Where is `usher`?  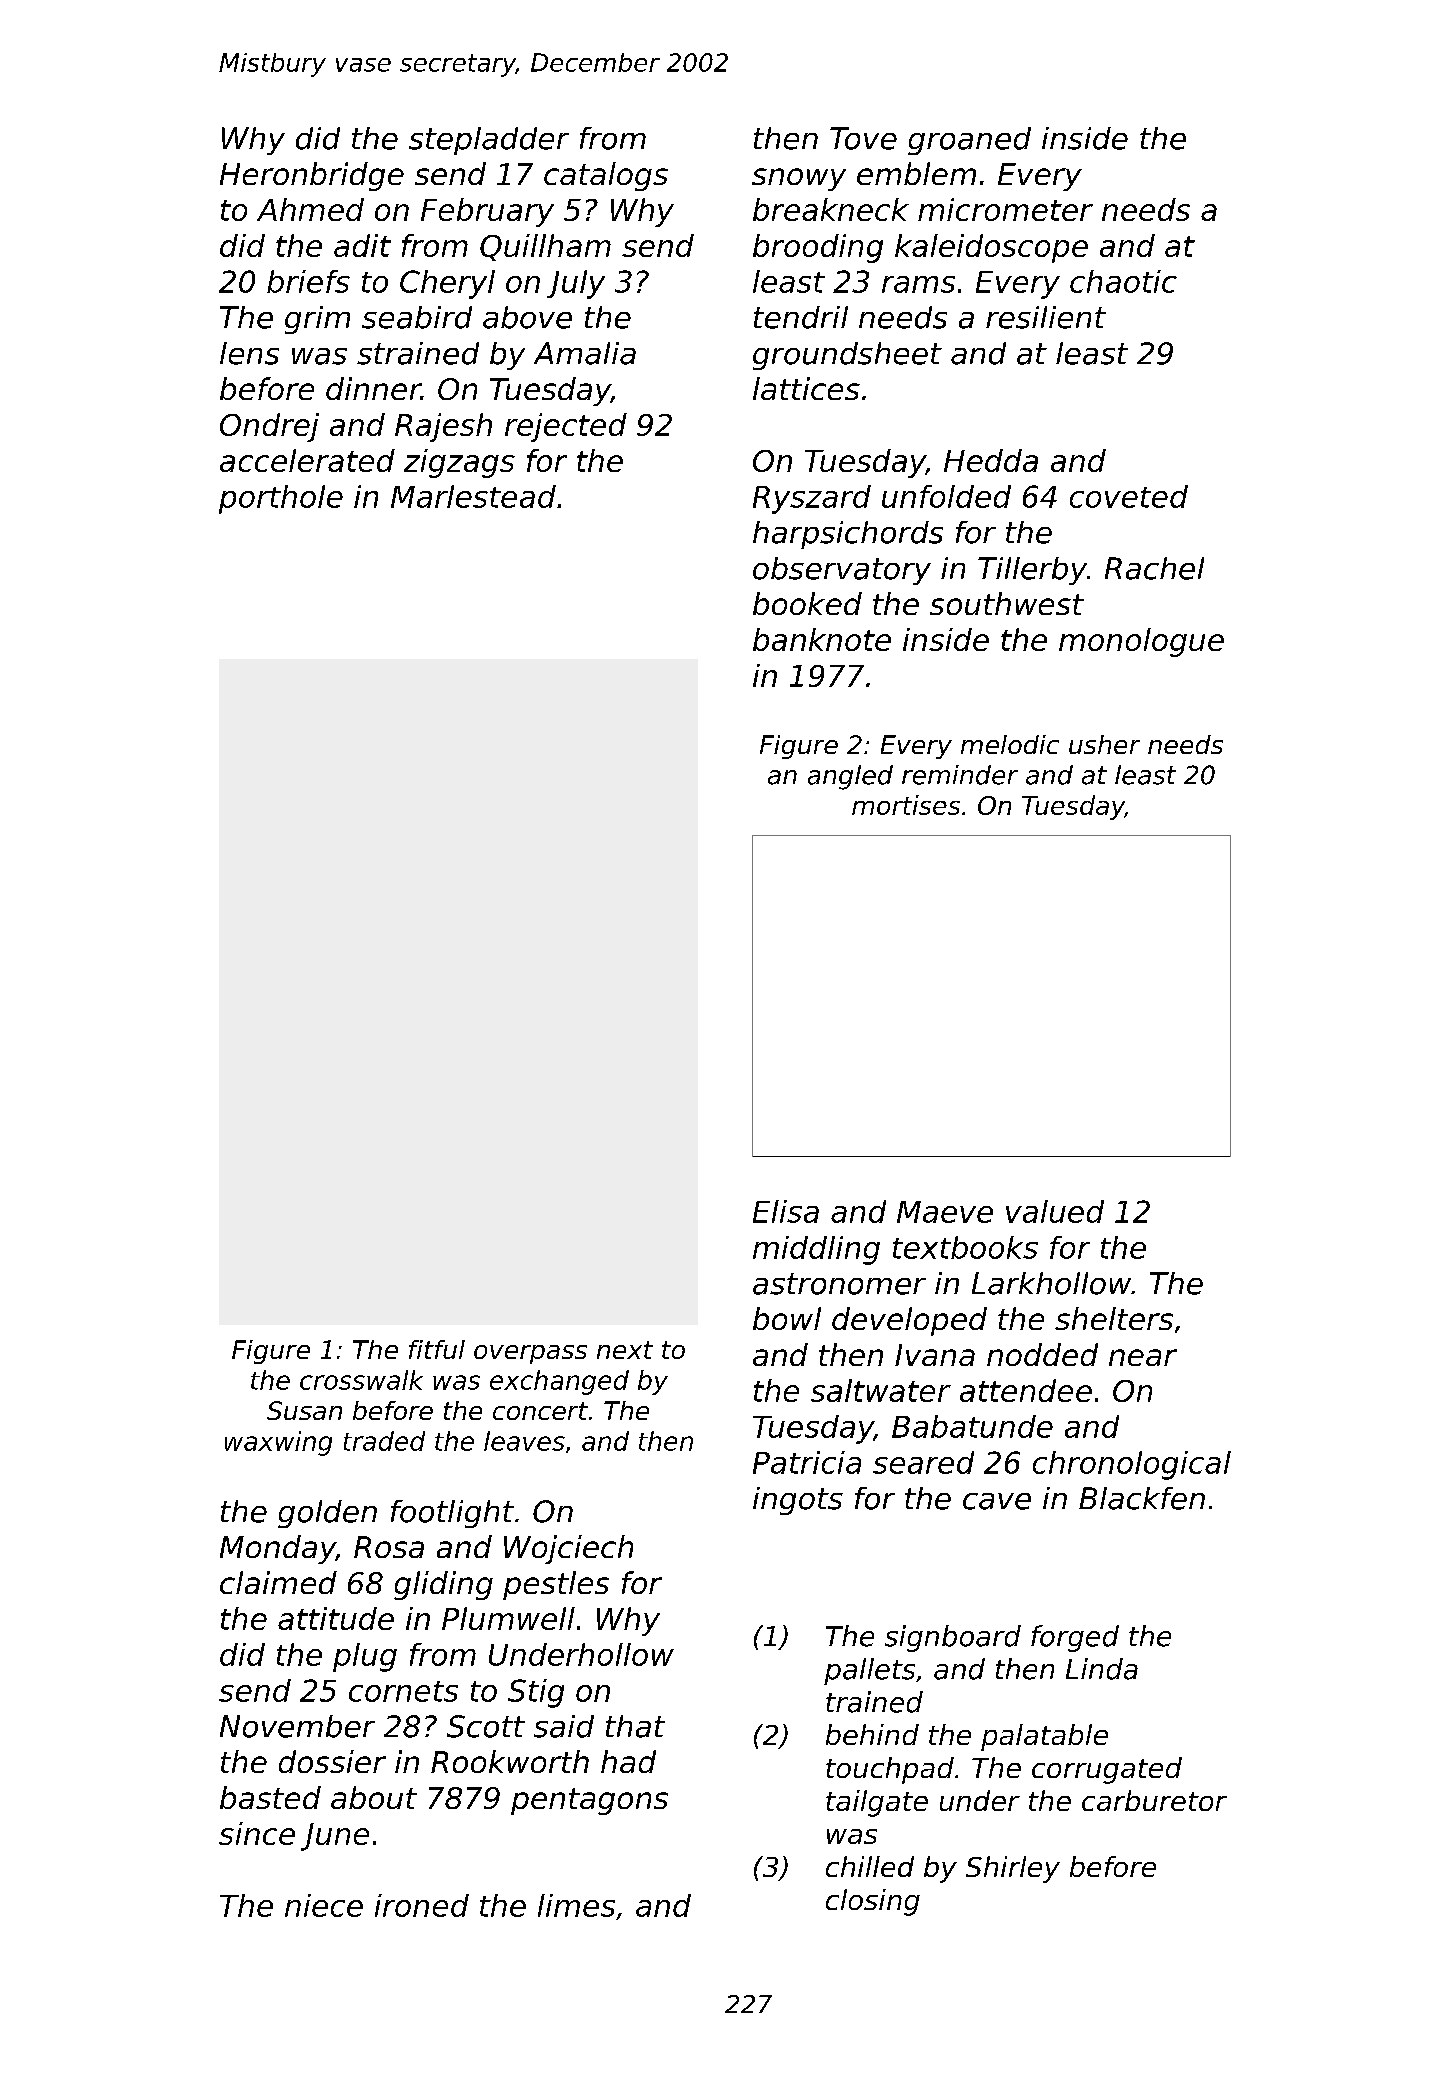
usher is located at coordinates (1104, 744).
